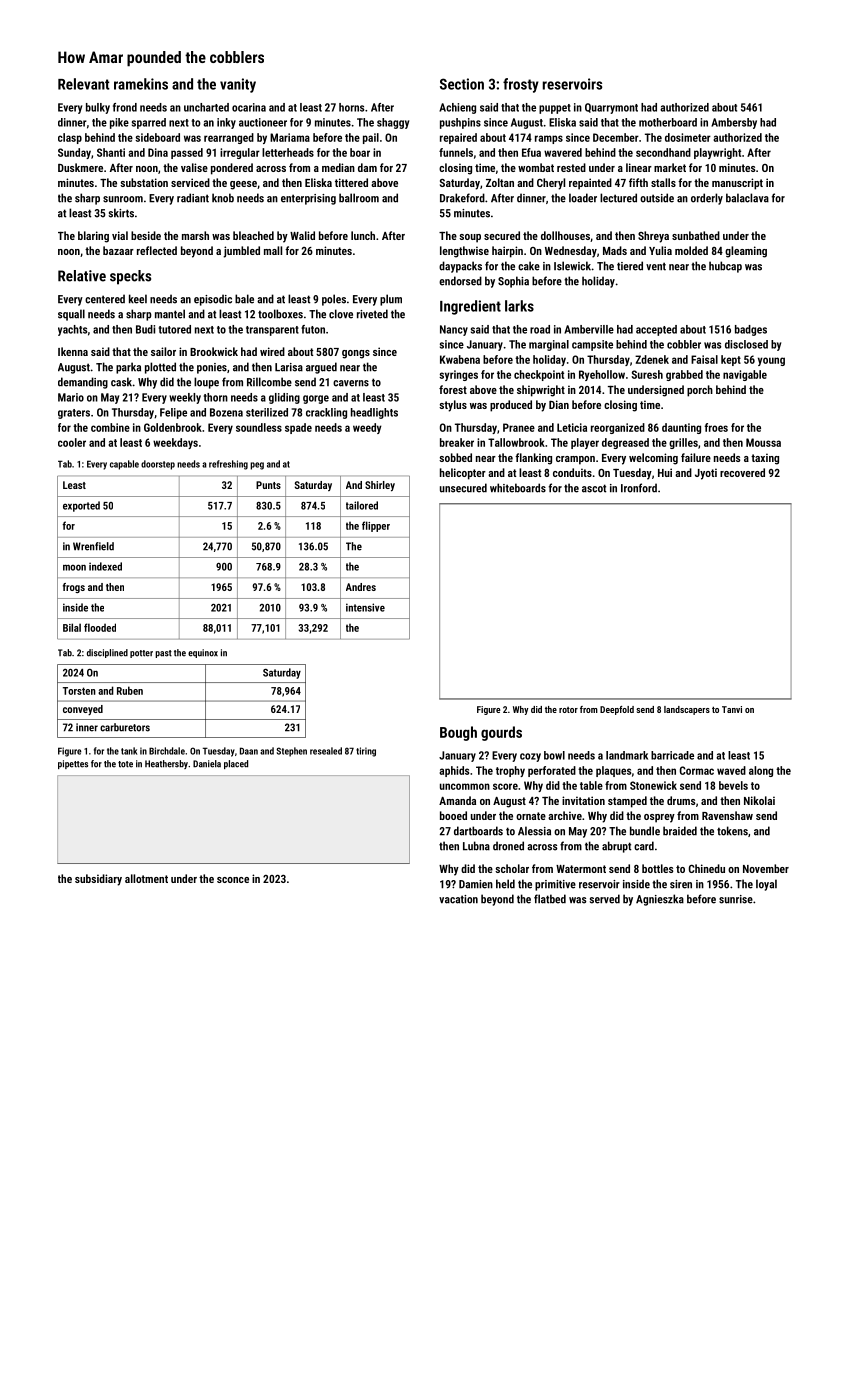 The width and height of the screenshot is (849, 1400). I want to click on resealed, so click(326, 751).
